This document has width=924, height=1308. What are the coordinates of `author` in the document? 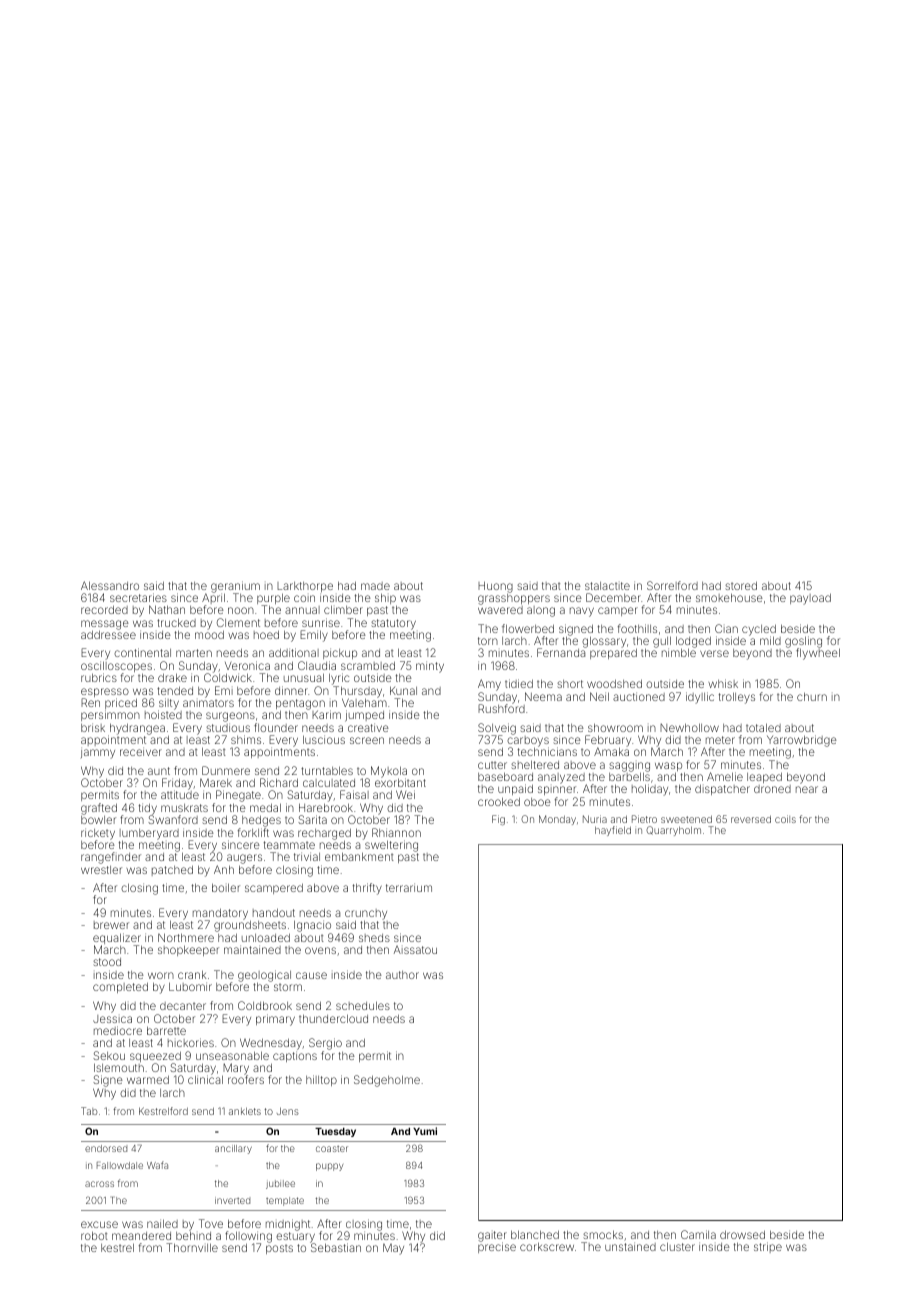 It's located at (402, 975).
